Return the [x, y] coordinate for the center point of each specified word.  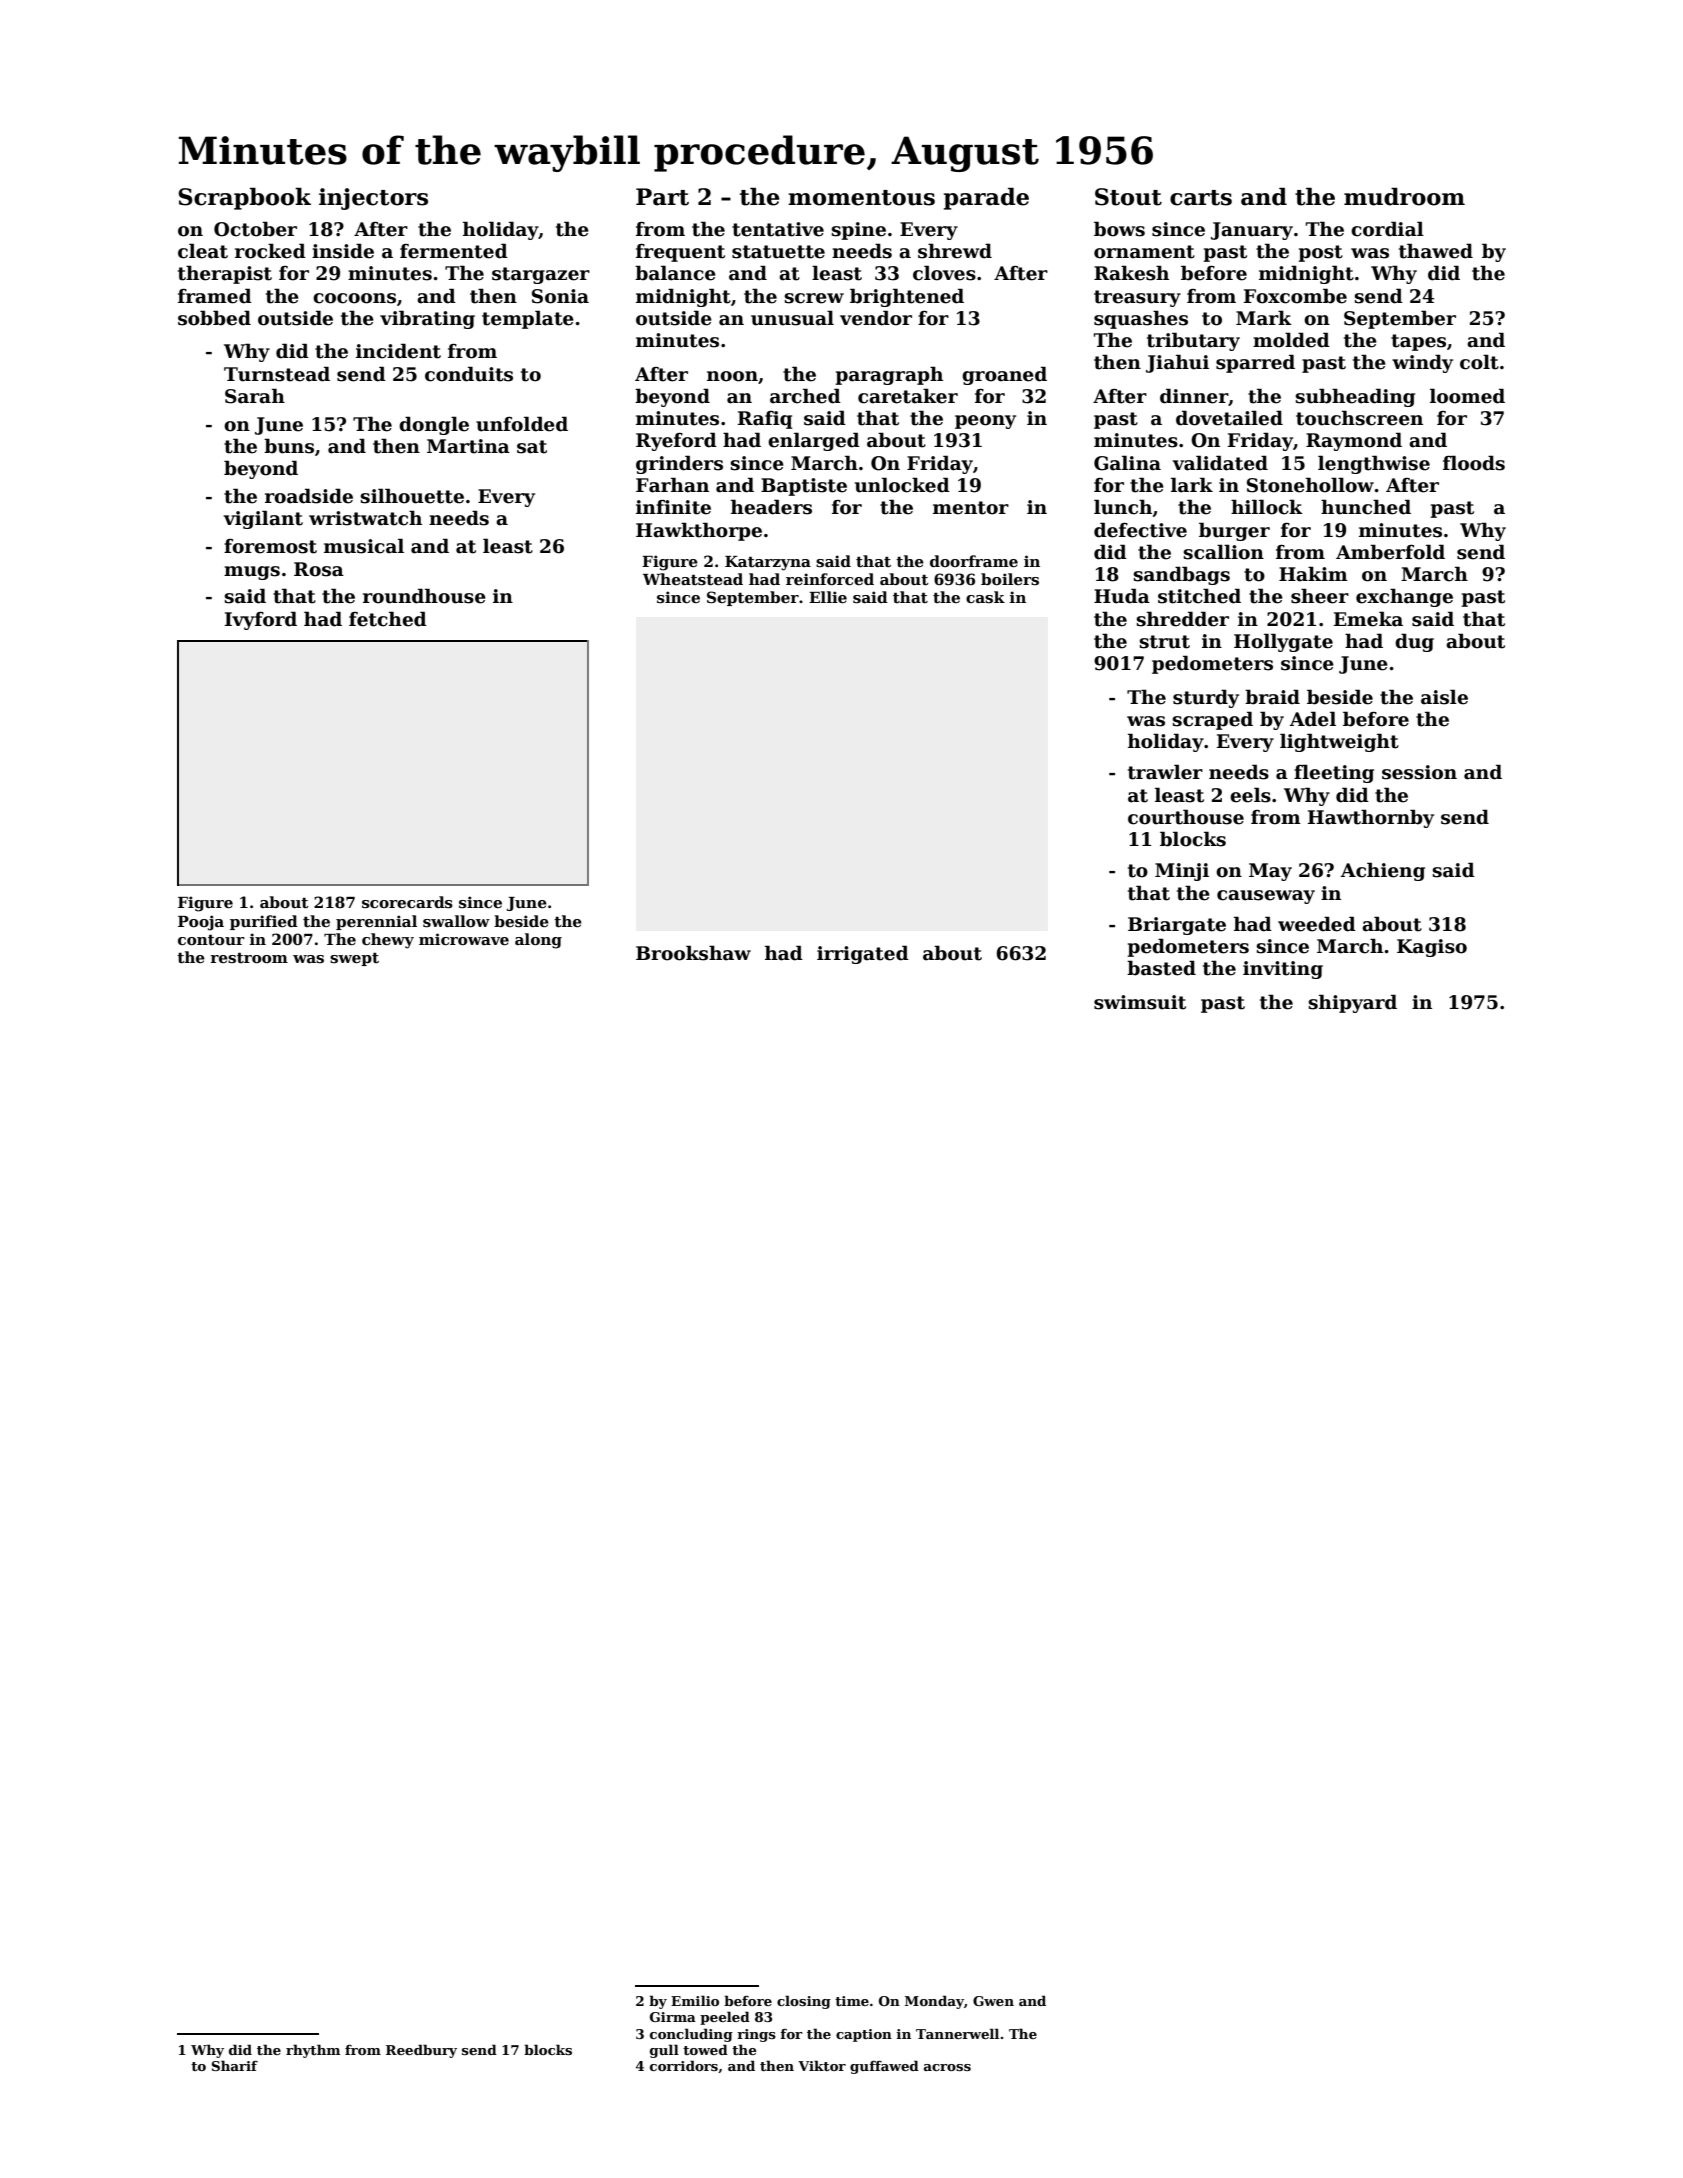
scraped [1212, 720]
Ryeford [676, 441]
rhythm [313, 2051]
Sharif [235, 2065]
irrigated [863, 954]
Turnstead [277, 374]
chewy [388, 941]
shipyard [1352, 1003]
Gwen [993, 2001]
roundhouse [424, 596]
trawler [1165, 772]
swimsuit [1140, 1002]
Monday [934, 2002]
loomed [1467, 396]
